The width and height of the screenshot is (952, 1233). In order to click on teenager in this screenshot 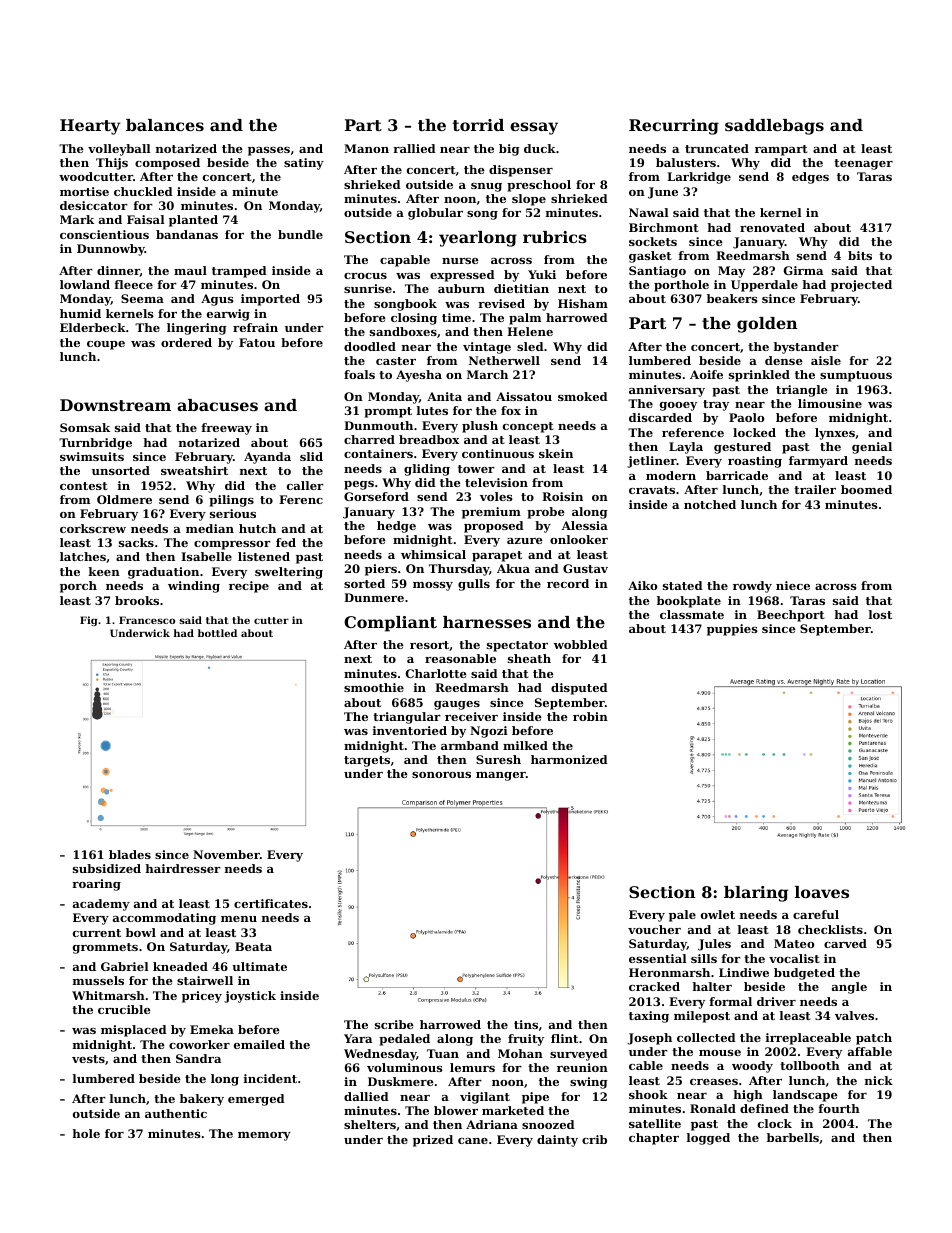, I will do `click(863, 164)`.
